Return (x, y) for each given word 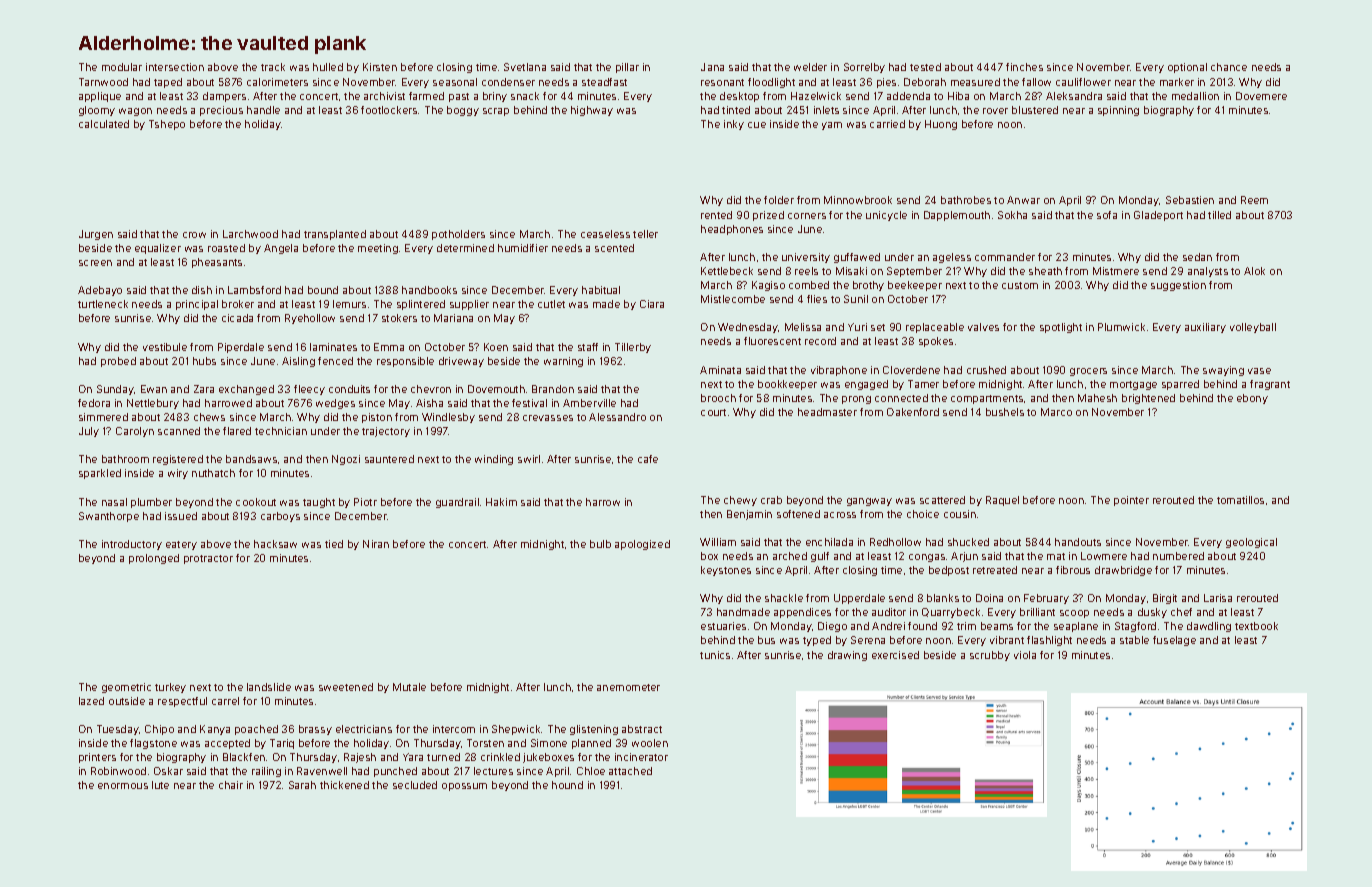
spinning (1118, 111)
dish (202, 290)
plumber (151, 503)
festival (529, 403)
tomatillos (1240, 500)
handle (263, 110)
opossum (464, 787)
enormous (123, 786)
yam (832, 126)
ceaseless (605, 234)
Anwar (1023, 200)
